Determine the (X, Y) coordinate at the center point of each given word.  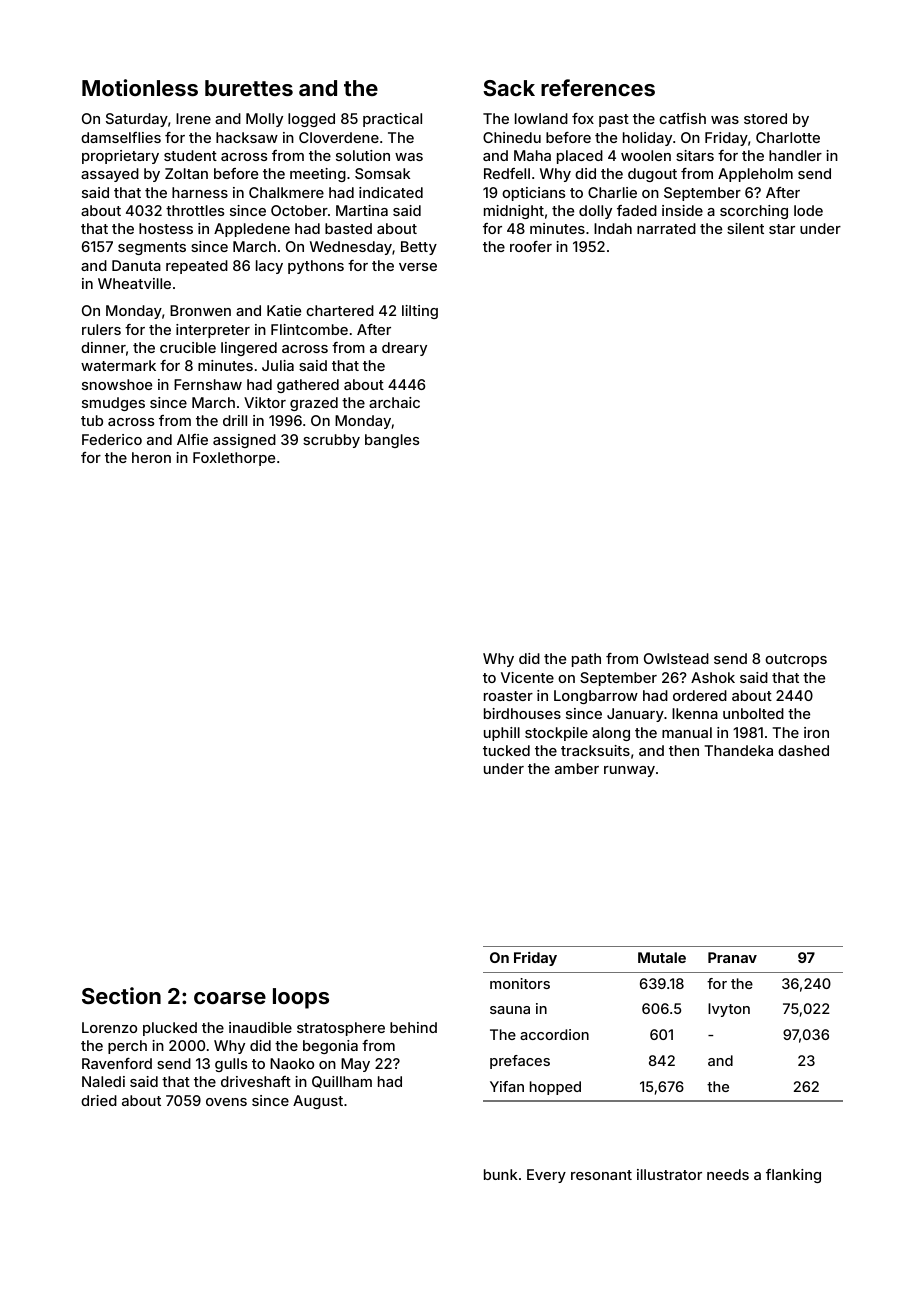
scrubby (331, 441)
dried (99, 1100)
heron (151, 457)
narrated (666, 228)
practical (392, 120)
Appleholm (755, 175)
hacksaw (247, 137)
